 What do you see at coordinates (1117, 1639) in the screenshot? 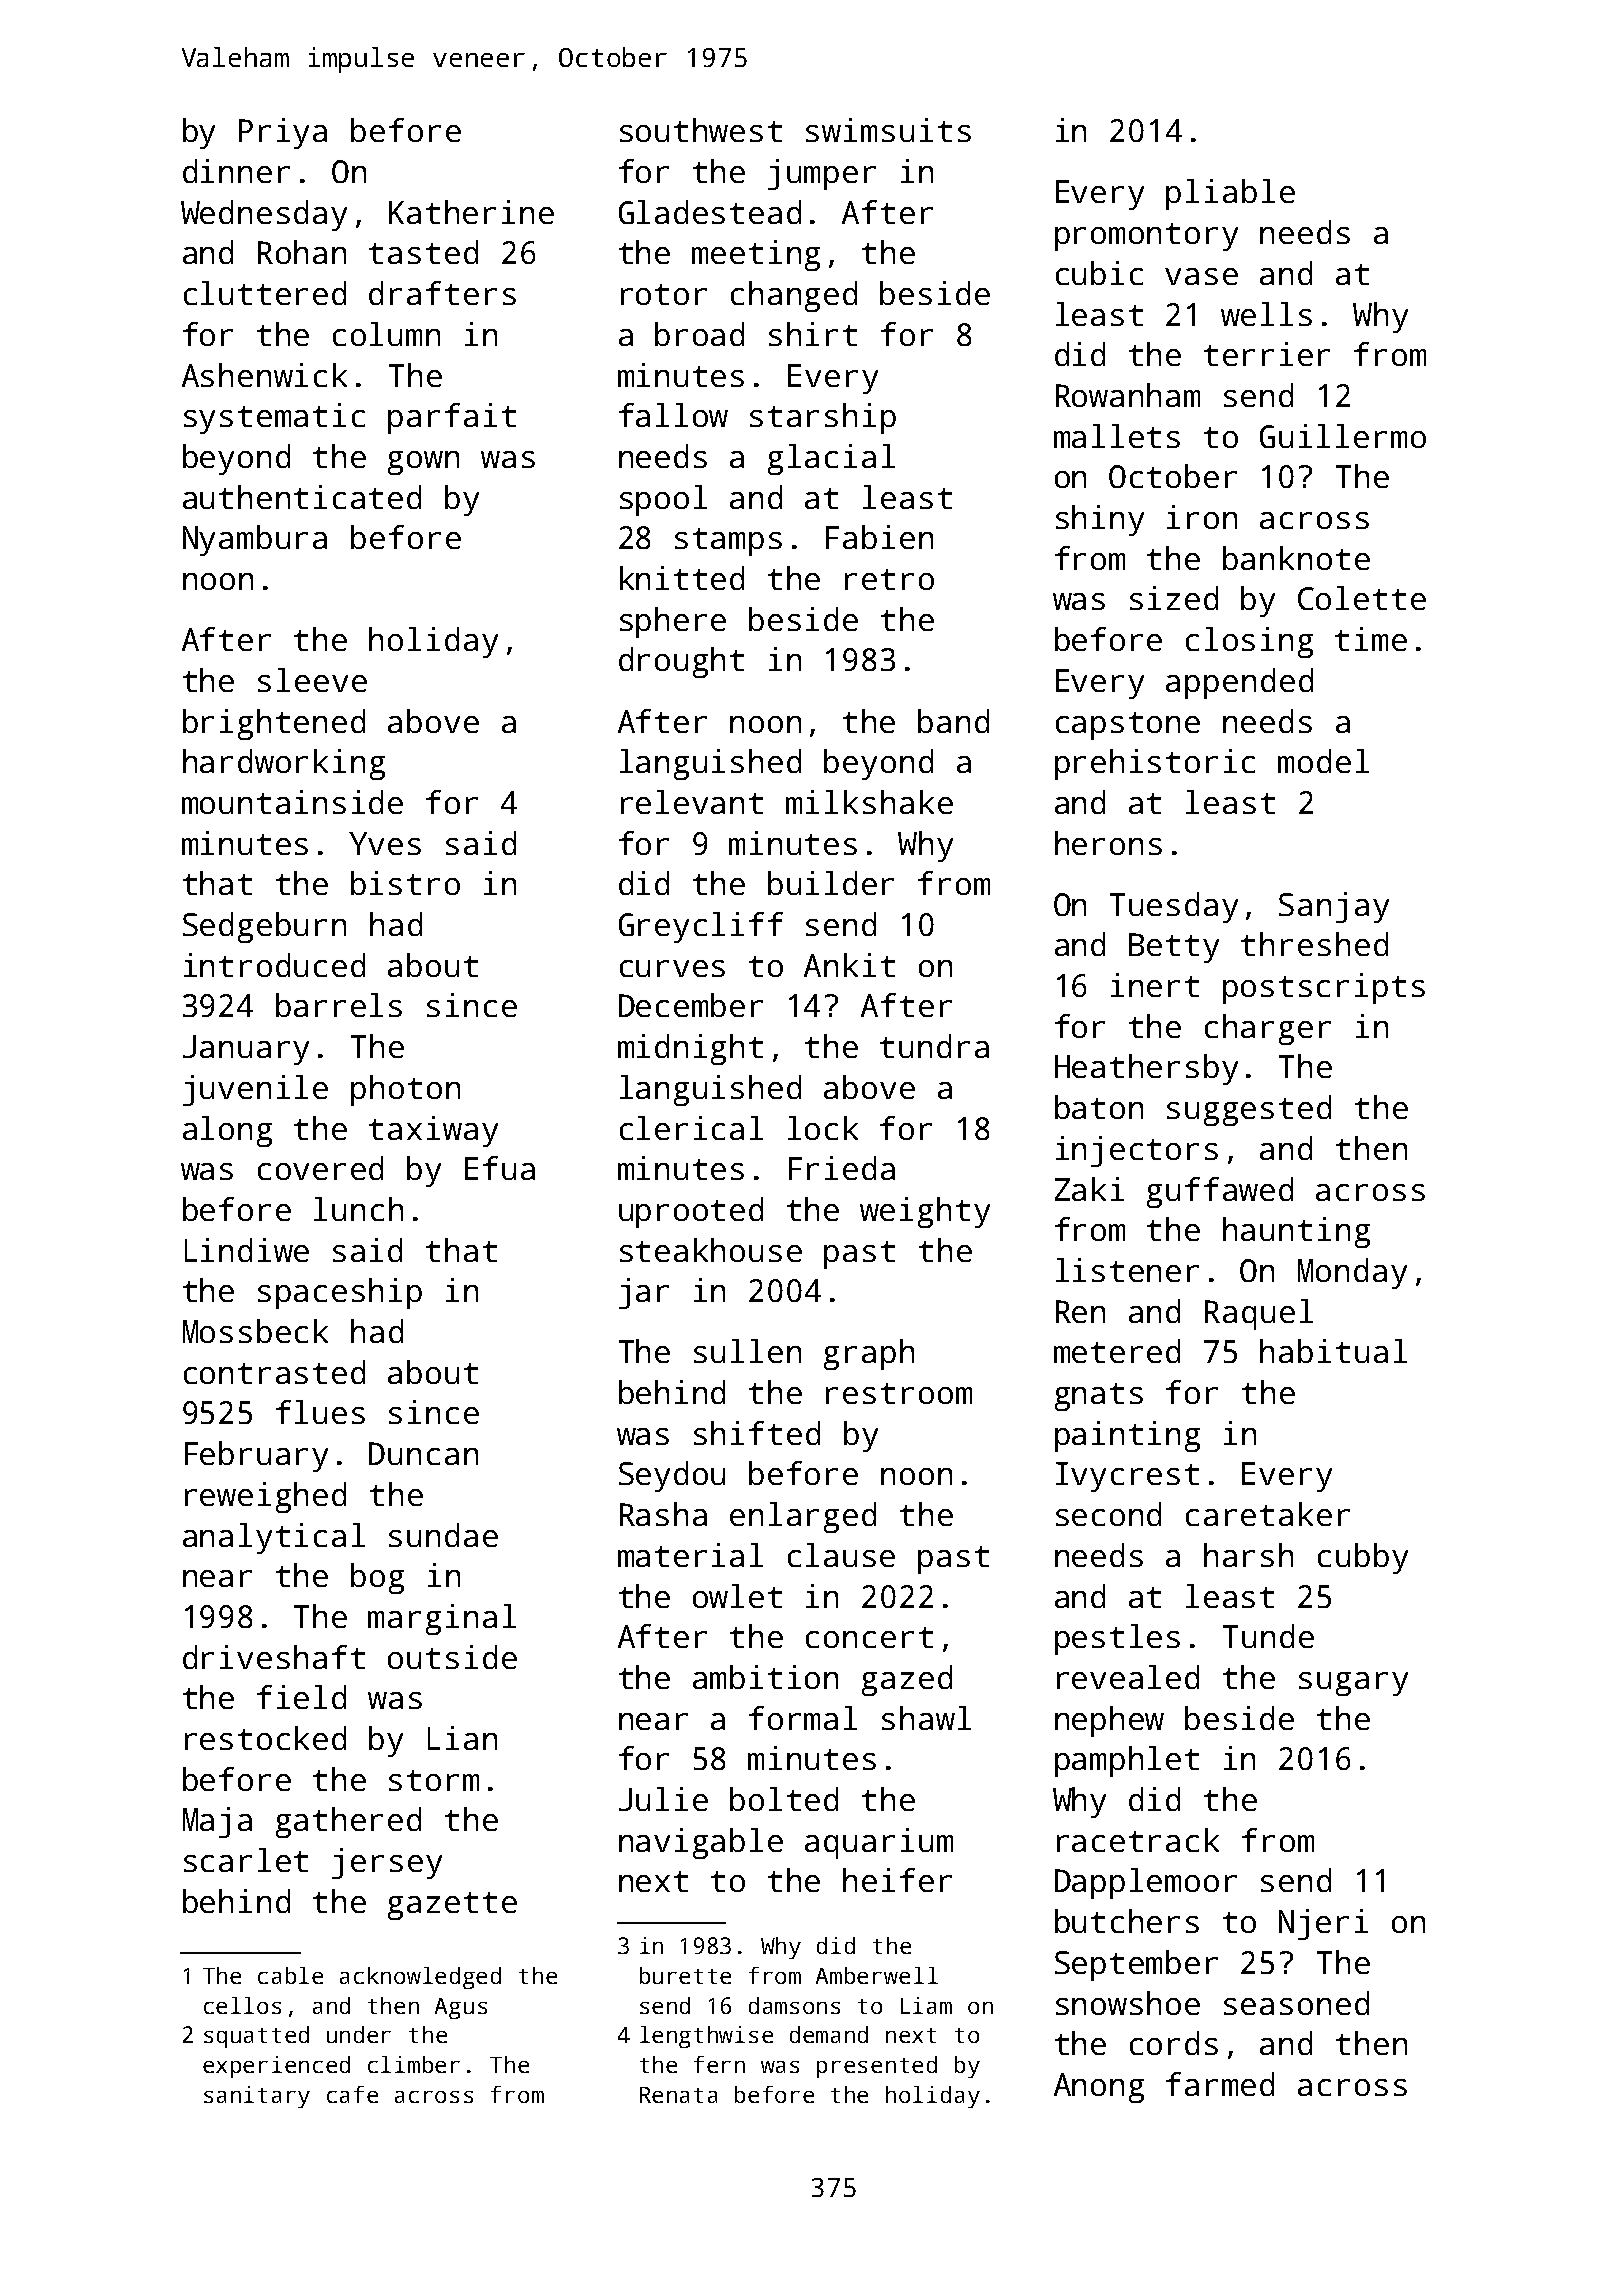
I see `pestles` at bounding box center [1117, 1639].
